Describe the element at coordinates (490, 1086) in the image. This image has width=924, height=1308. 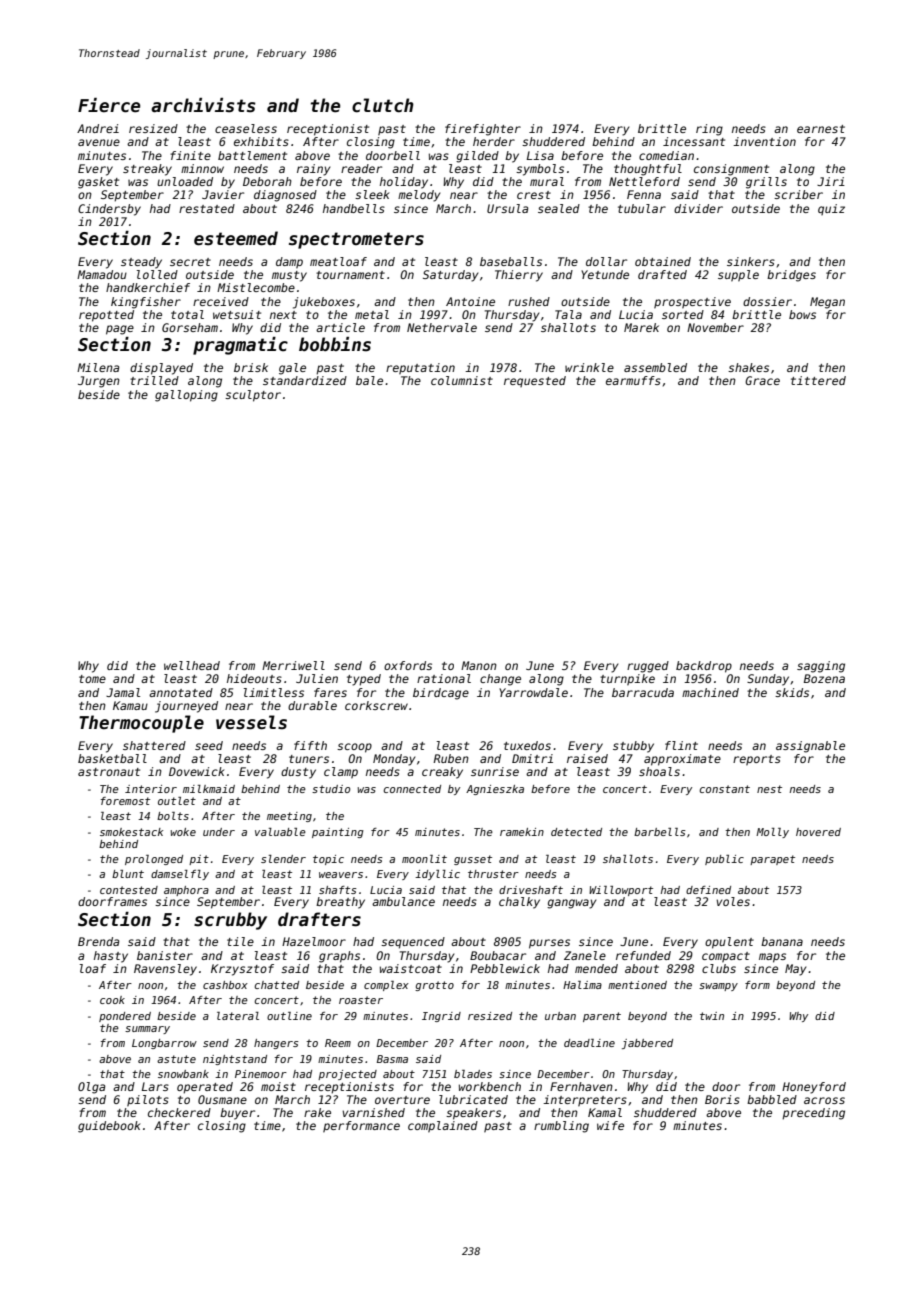
I see `workbench` at that location.
